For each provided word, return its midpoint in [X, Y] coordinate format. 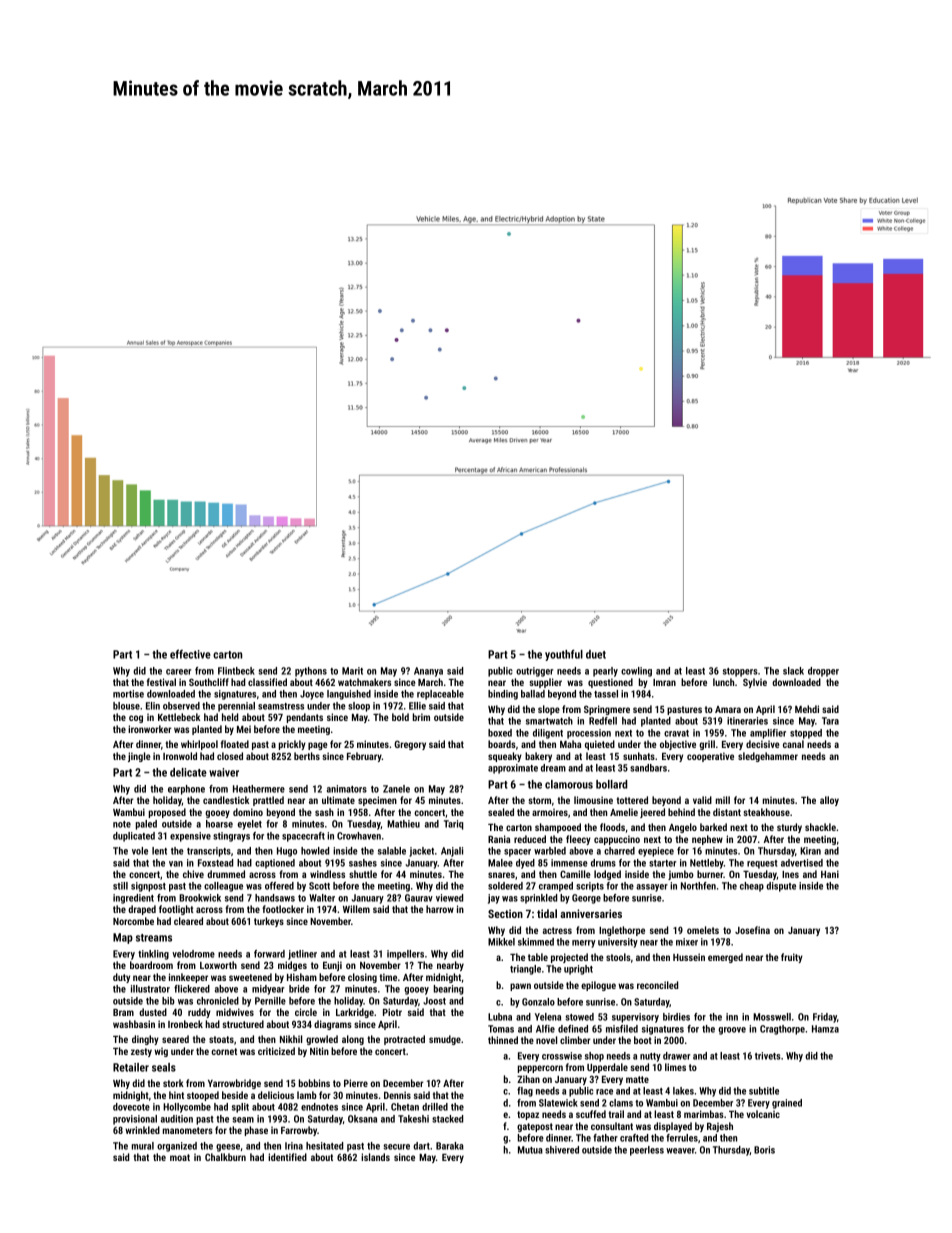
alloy [829, 801]
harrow [440, 909]
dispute [781, 887]
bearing [449, 990]
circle [306, 1012]
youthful [564, 655]
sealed [501, 812]
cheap [752, 887]
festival [161, 682]
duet [596, 654]
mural [143, 1146]
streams [154, 938]
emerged [725, 958]
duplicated [134, 837]
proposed [167, 813]
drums [603, 863]
